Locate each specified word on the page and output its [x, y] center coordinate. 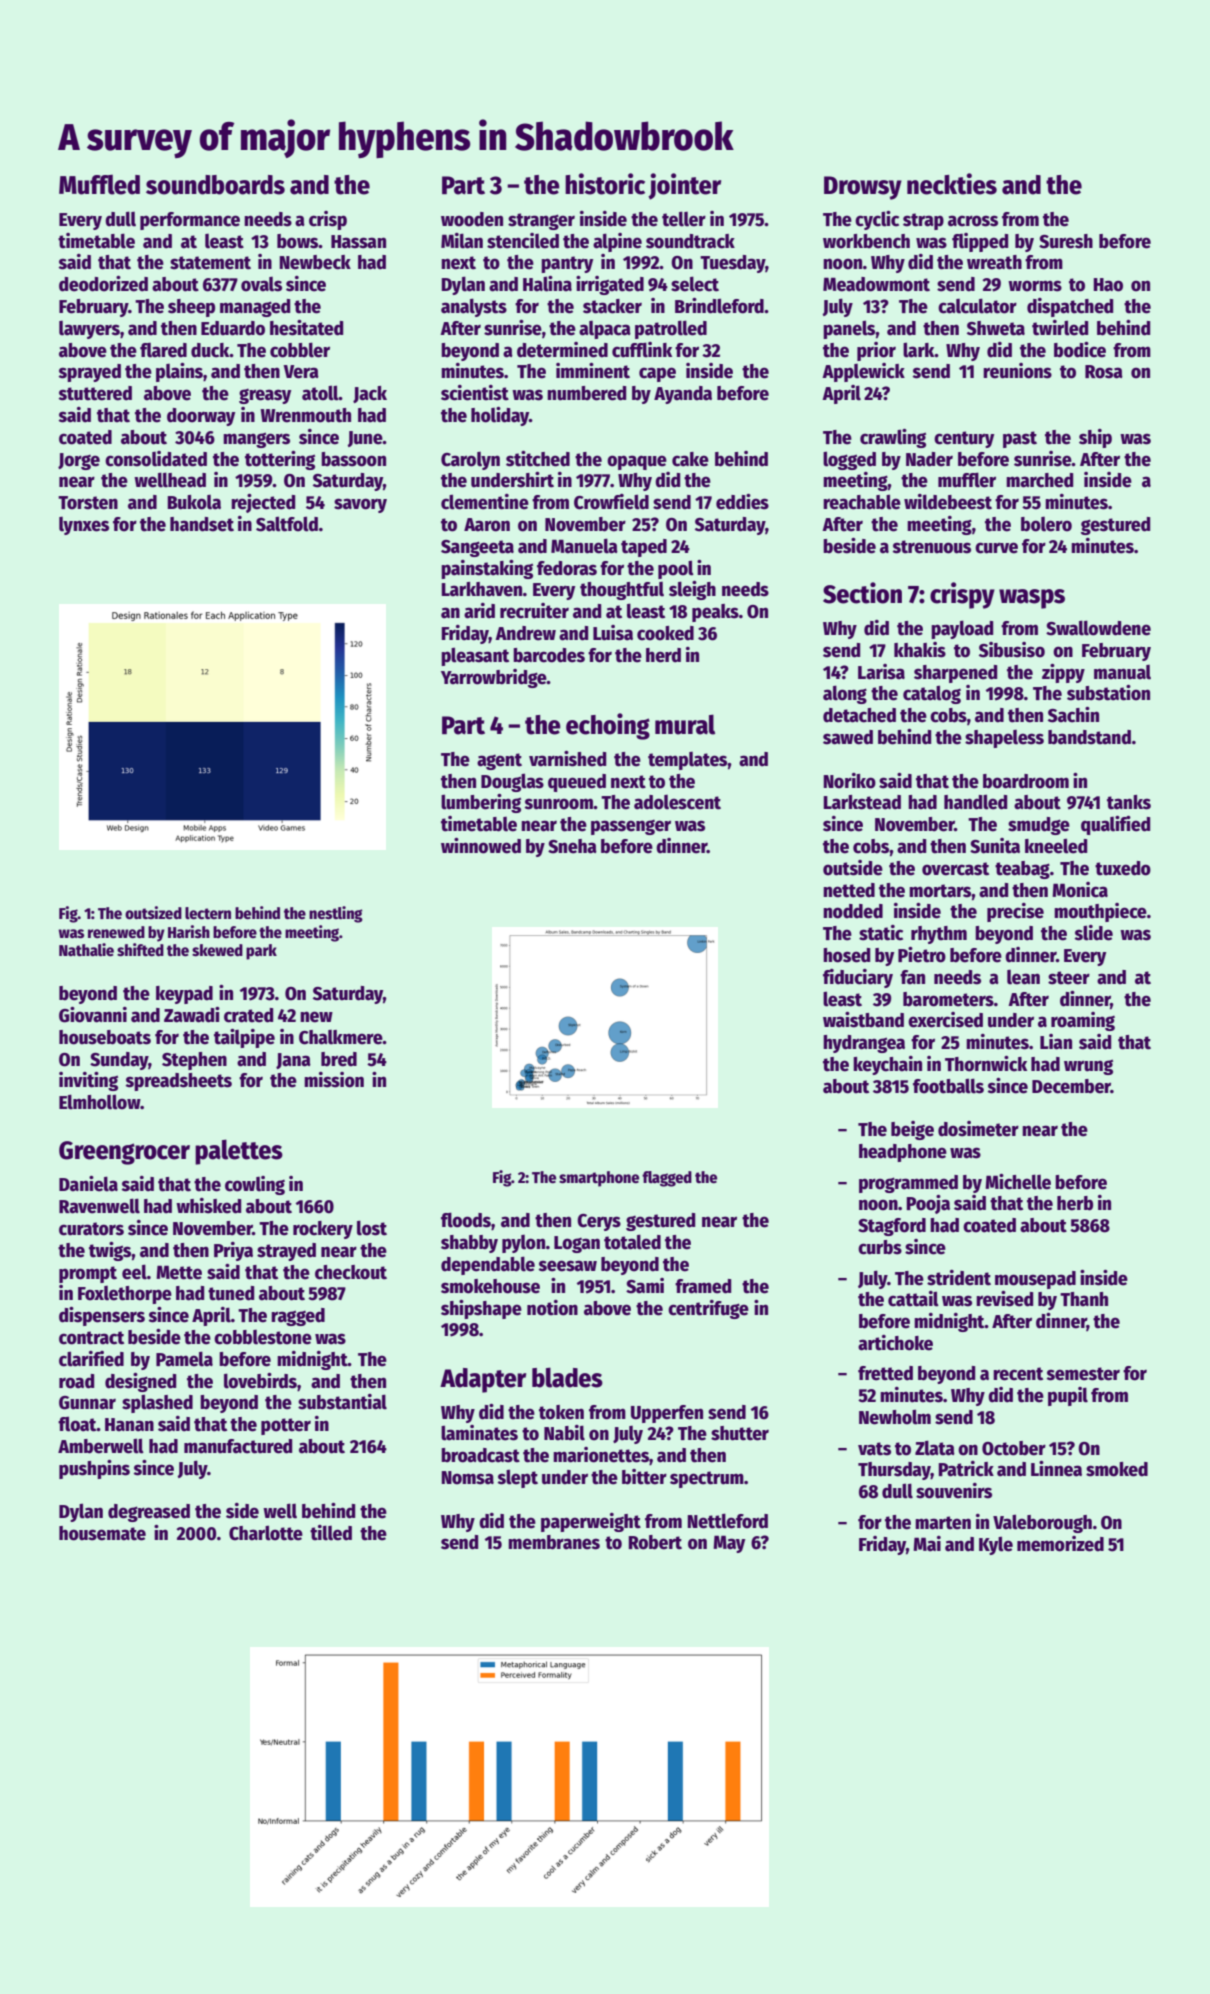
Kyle [996, 1545]
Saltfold [287, 524]
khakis [920, 650]
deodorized [103, 284]
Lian [1056, 1042]
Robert [655, 1542]
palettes [239, 1152]
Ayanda [683, 395]
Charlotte [266, 1533]
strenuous [931, 547]
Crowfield [611, 502]
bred [339, 1059]
